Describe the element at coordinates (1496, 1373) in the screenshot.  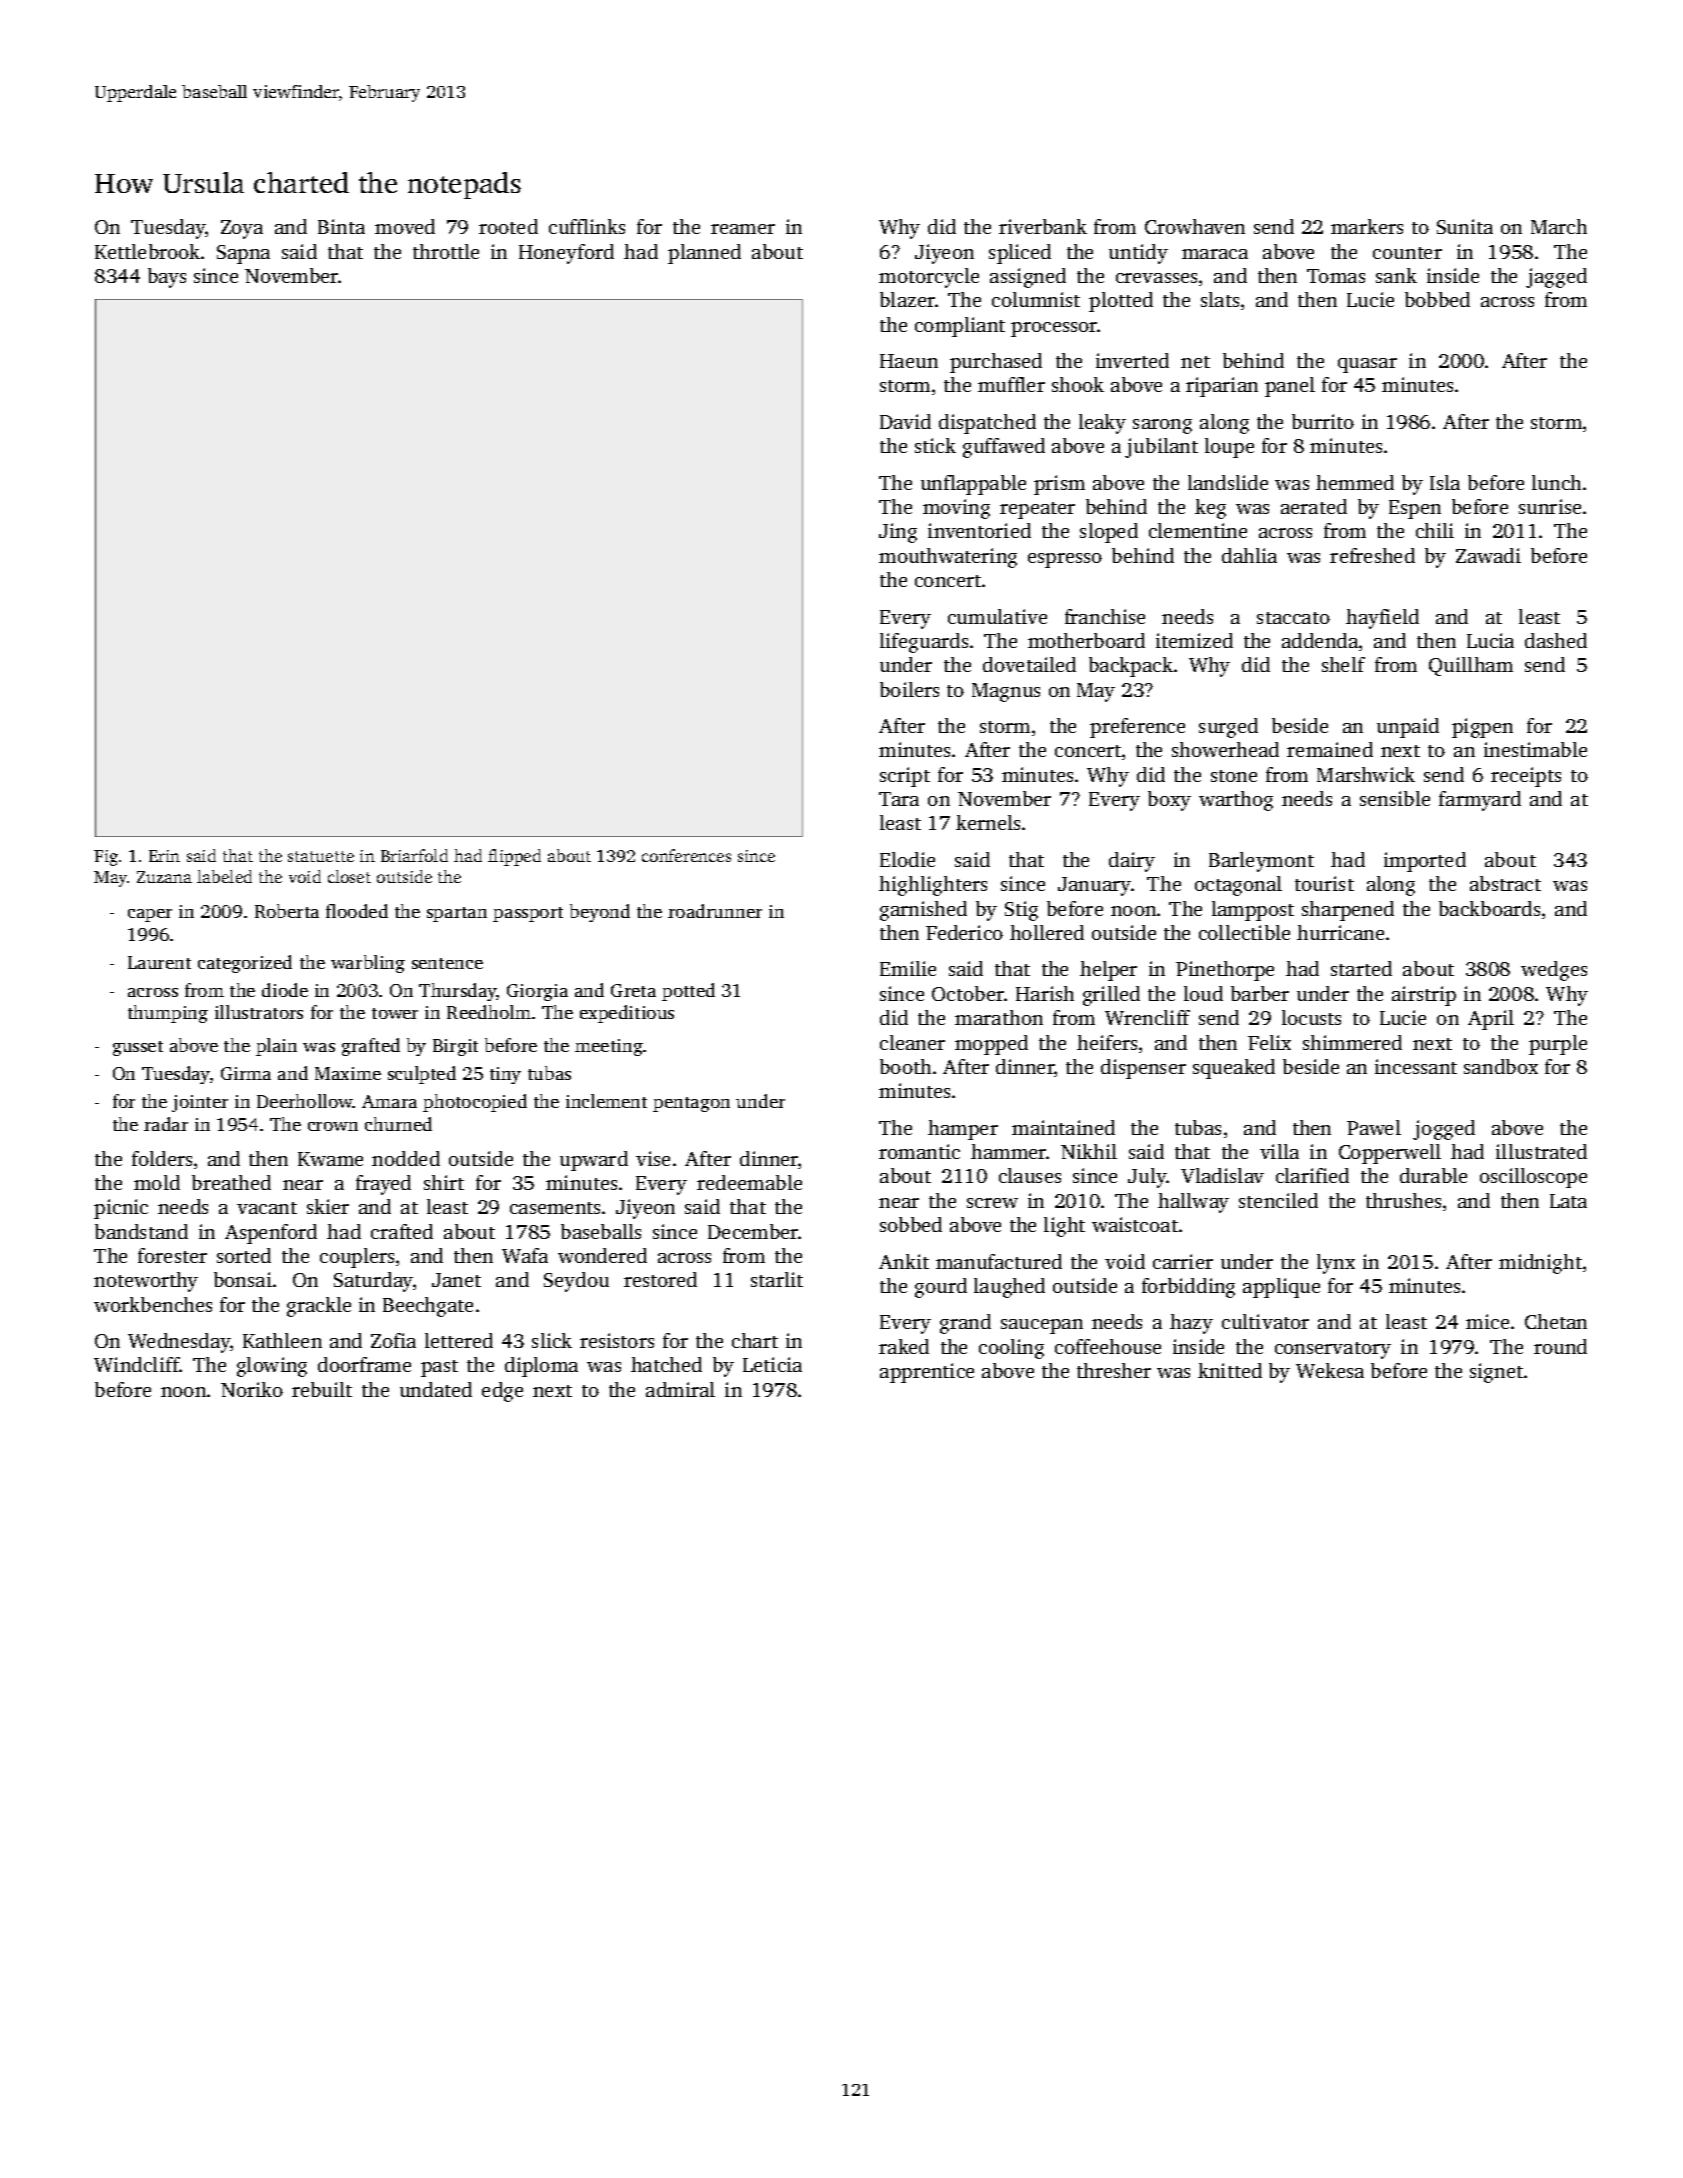
I see `signet` at that location.
